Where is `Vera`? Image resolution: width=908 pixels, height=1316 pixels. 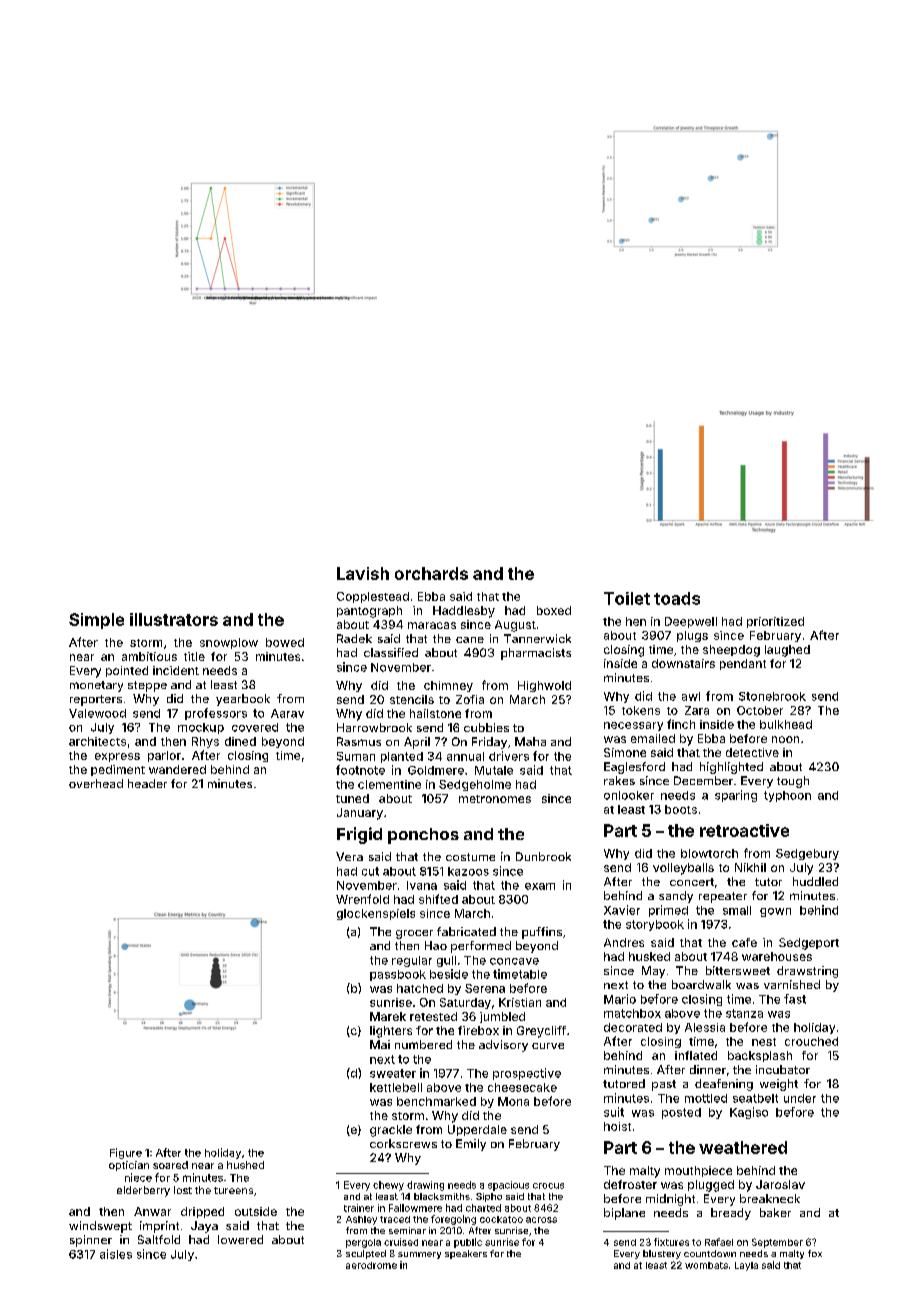 Vera is located at coordinates (349, 856).
